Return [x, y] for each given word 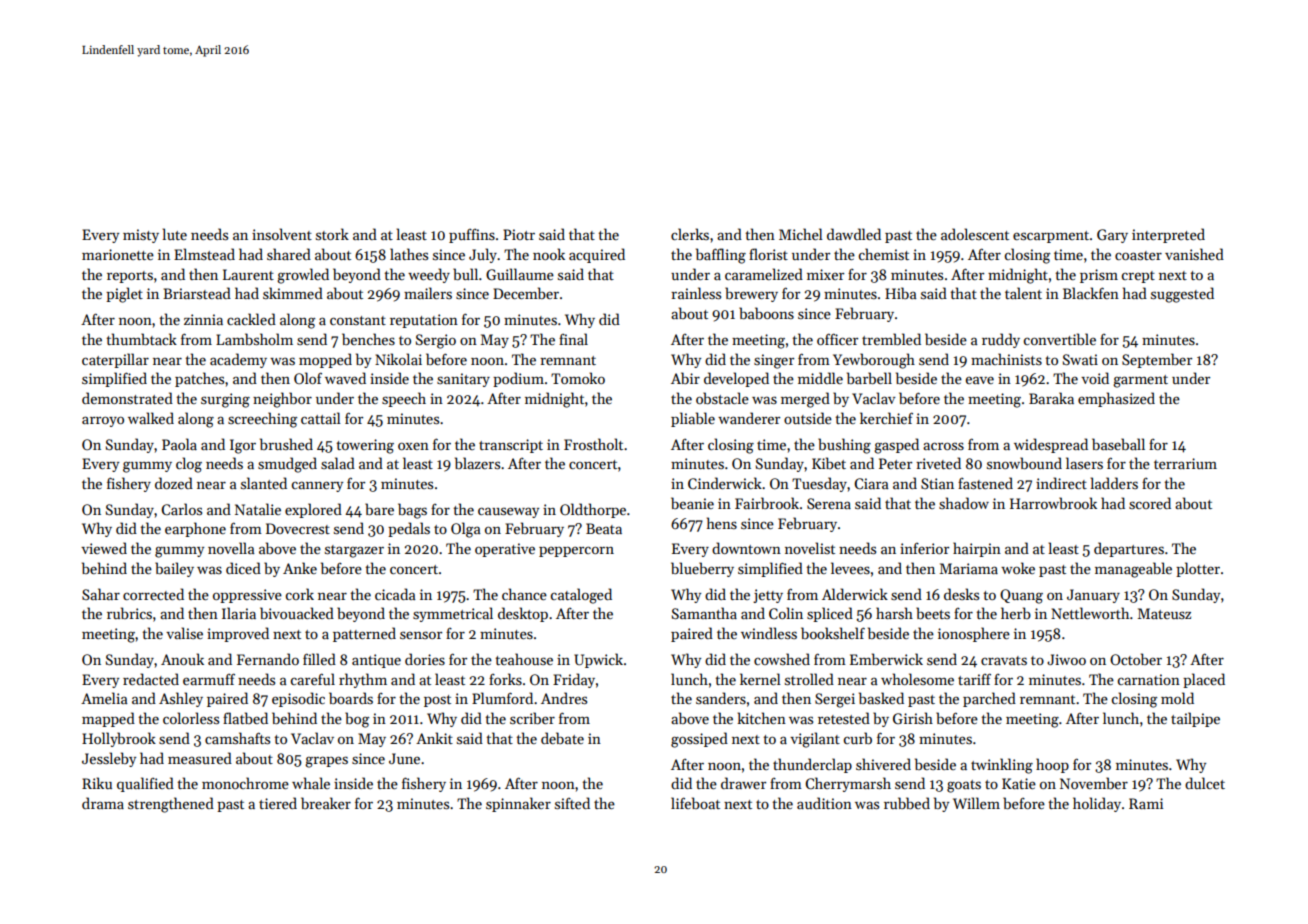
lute [174, 234]
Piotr [519, 234]
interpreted [1168, 235]
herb [1016, 613]
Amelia [104, 698]
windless [769, 633]
